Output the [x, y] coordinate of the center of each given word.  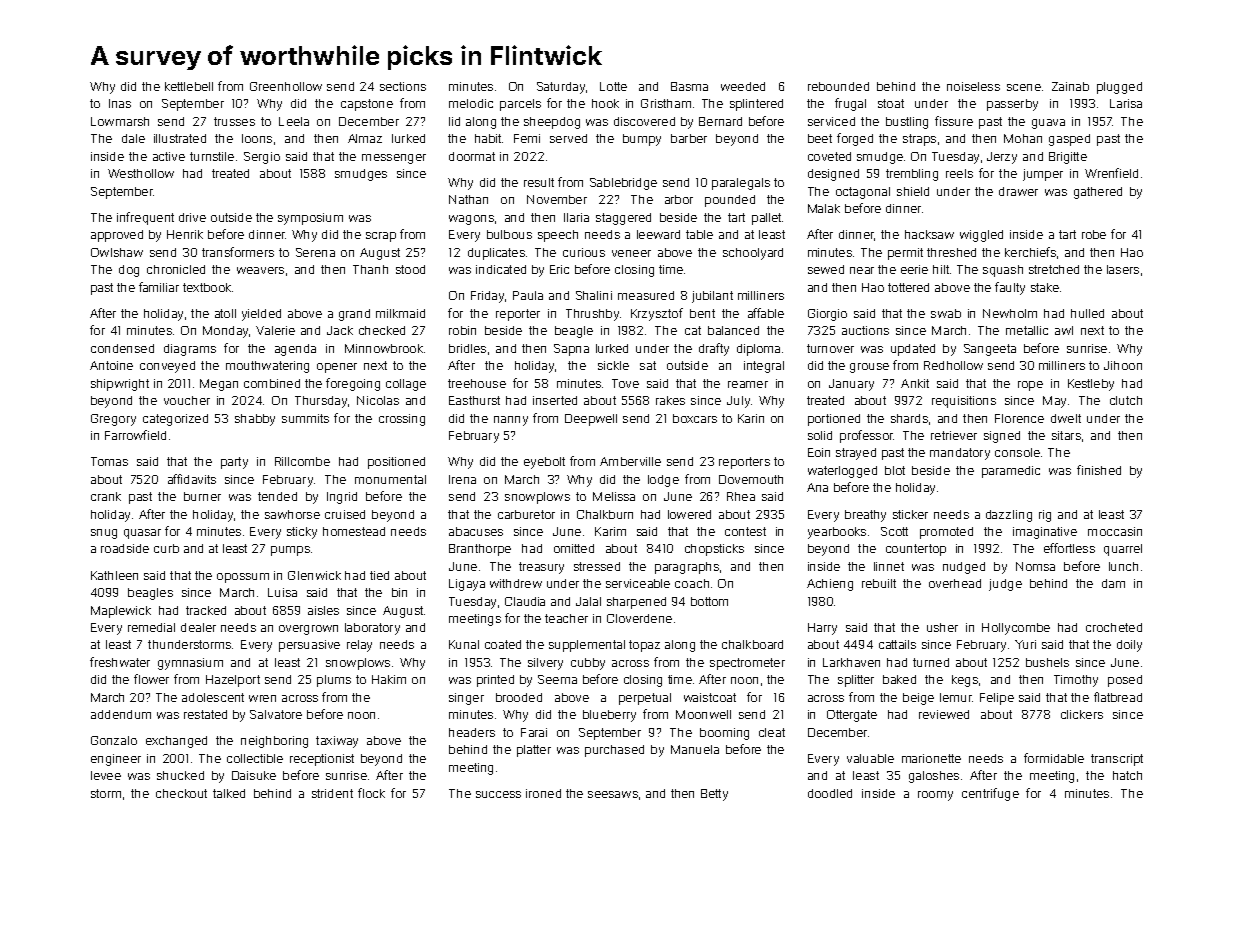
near [862, 270]
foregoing [353, 384]
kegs [965, 681]
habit [488, 138]
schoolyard [753, 254]
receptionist [322, 760]
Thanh [370, 269]
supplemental [587, 646]
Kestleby [1091, 385]
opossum [243, 578]
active [169, 156]
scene [1024, 87]
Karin [751, 418]
